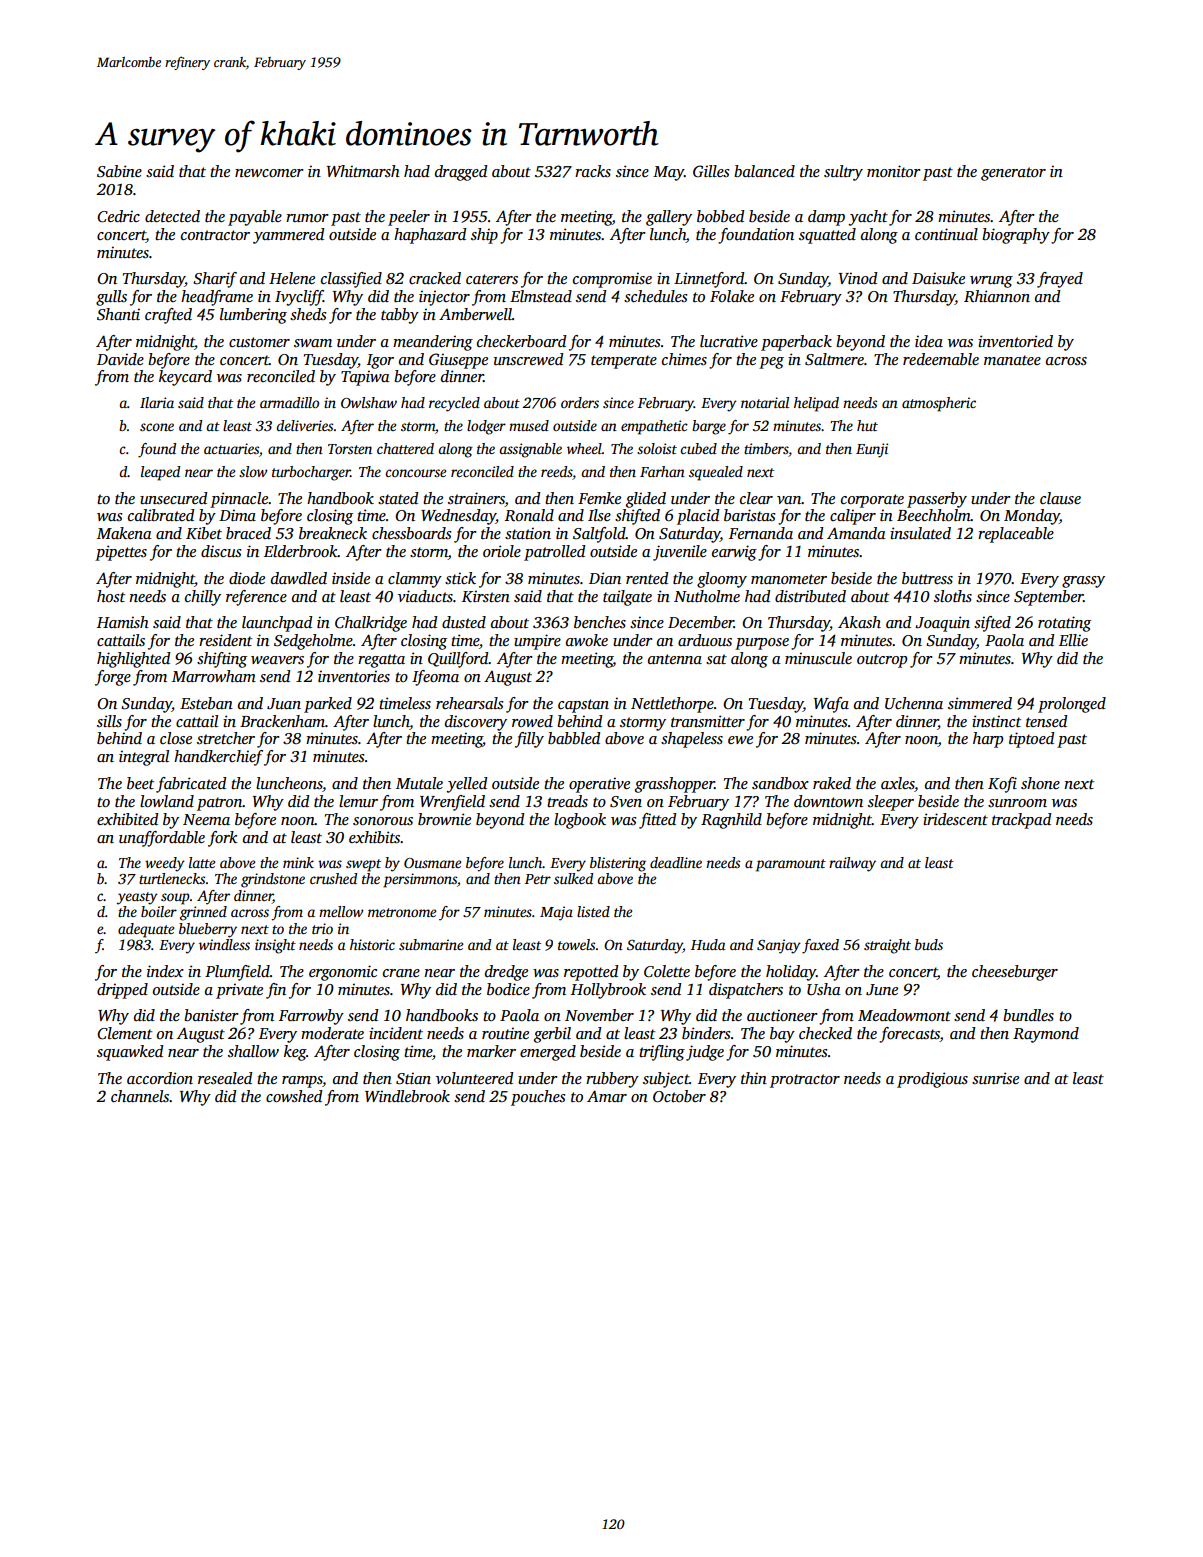  Describe the element at coordinates (1060, 280) in the screenshot. I see `frayed` at that location.
